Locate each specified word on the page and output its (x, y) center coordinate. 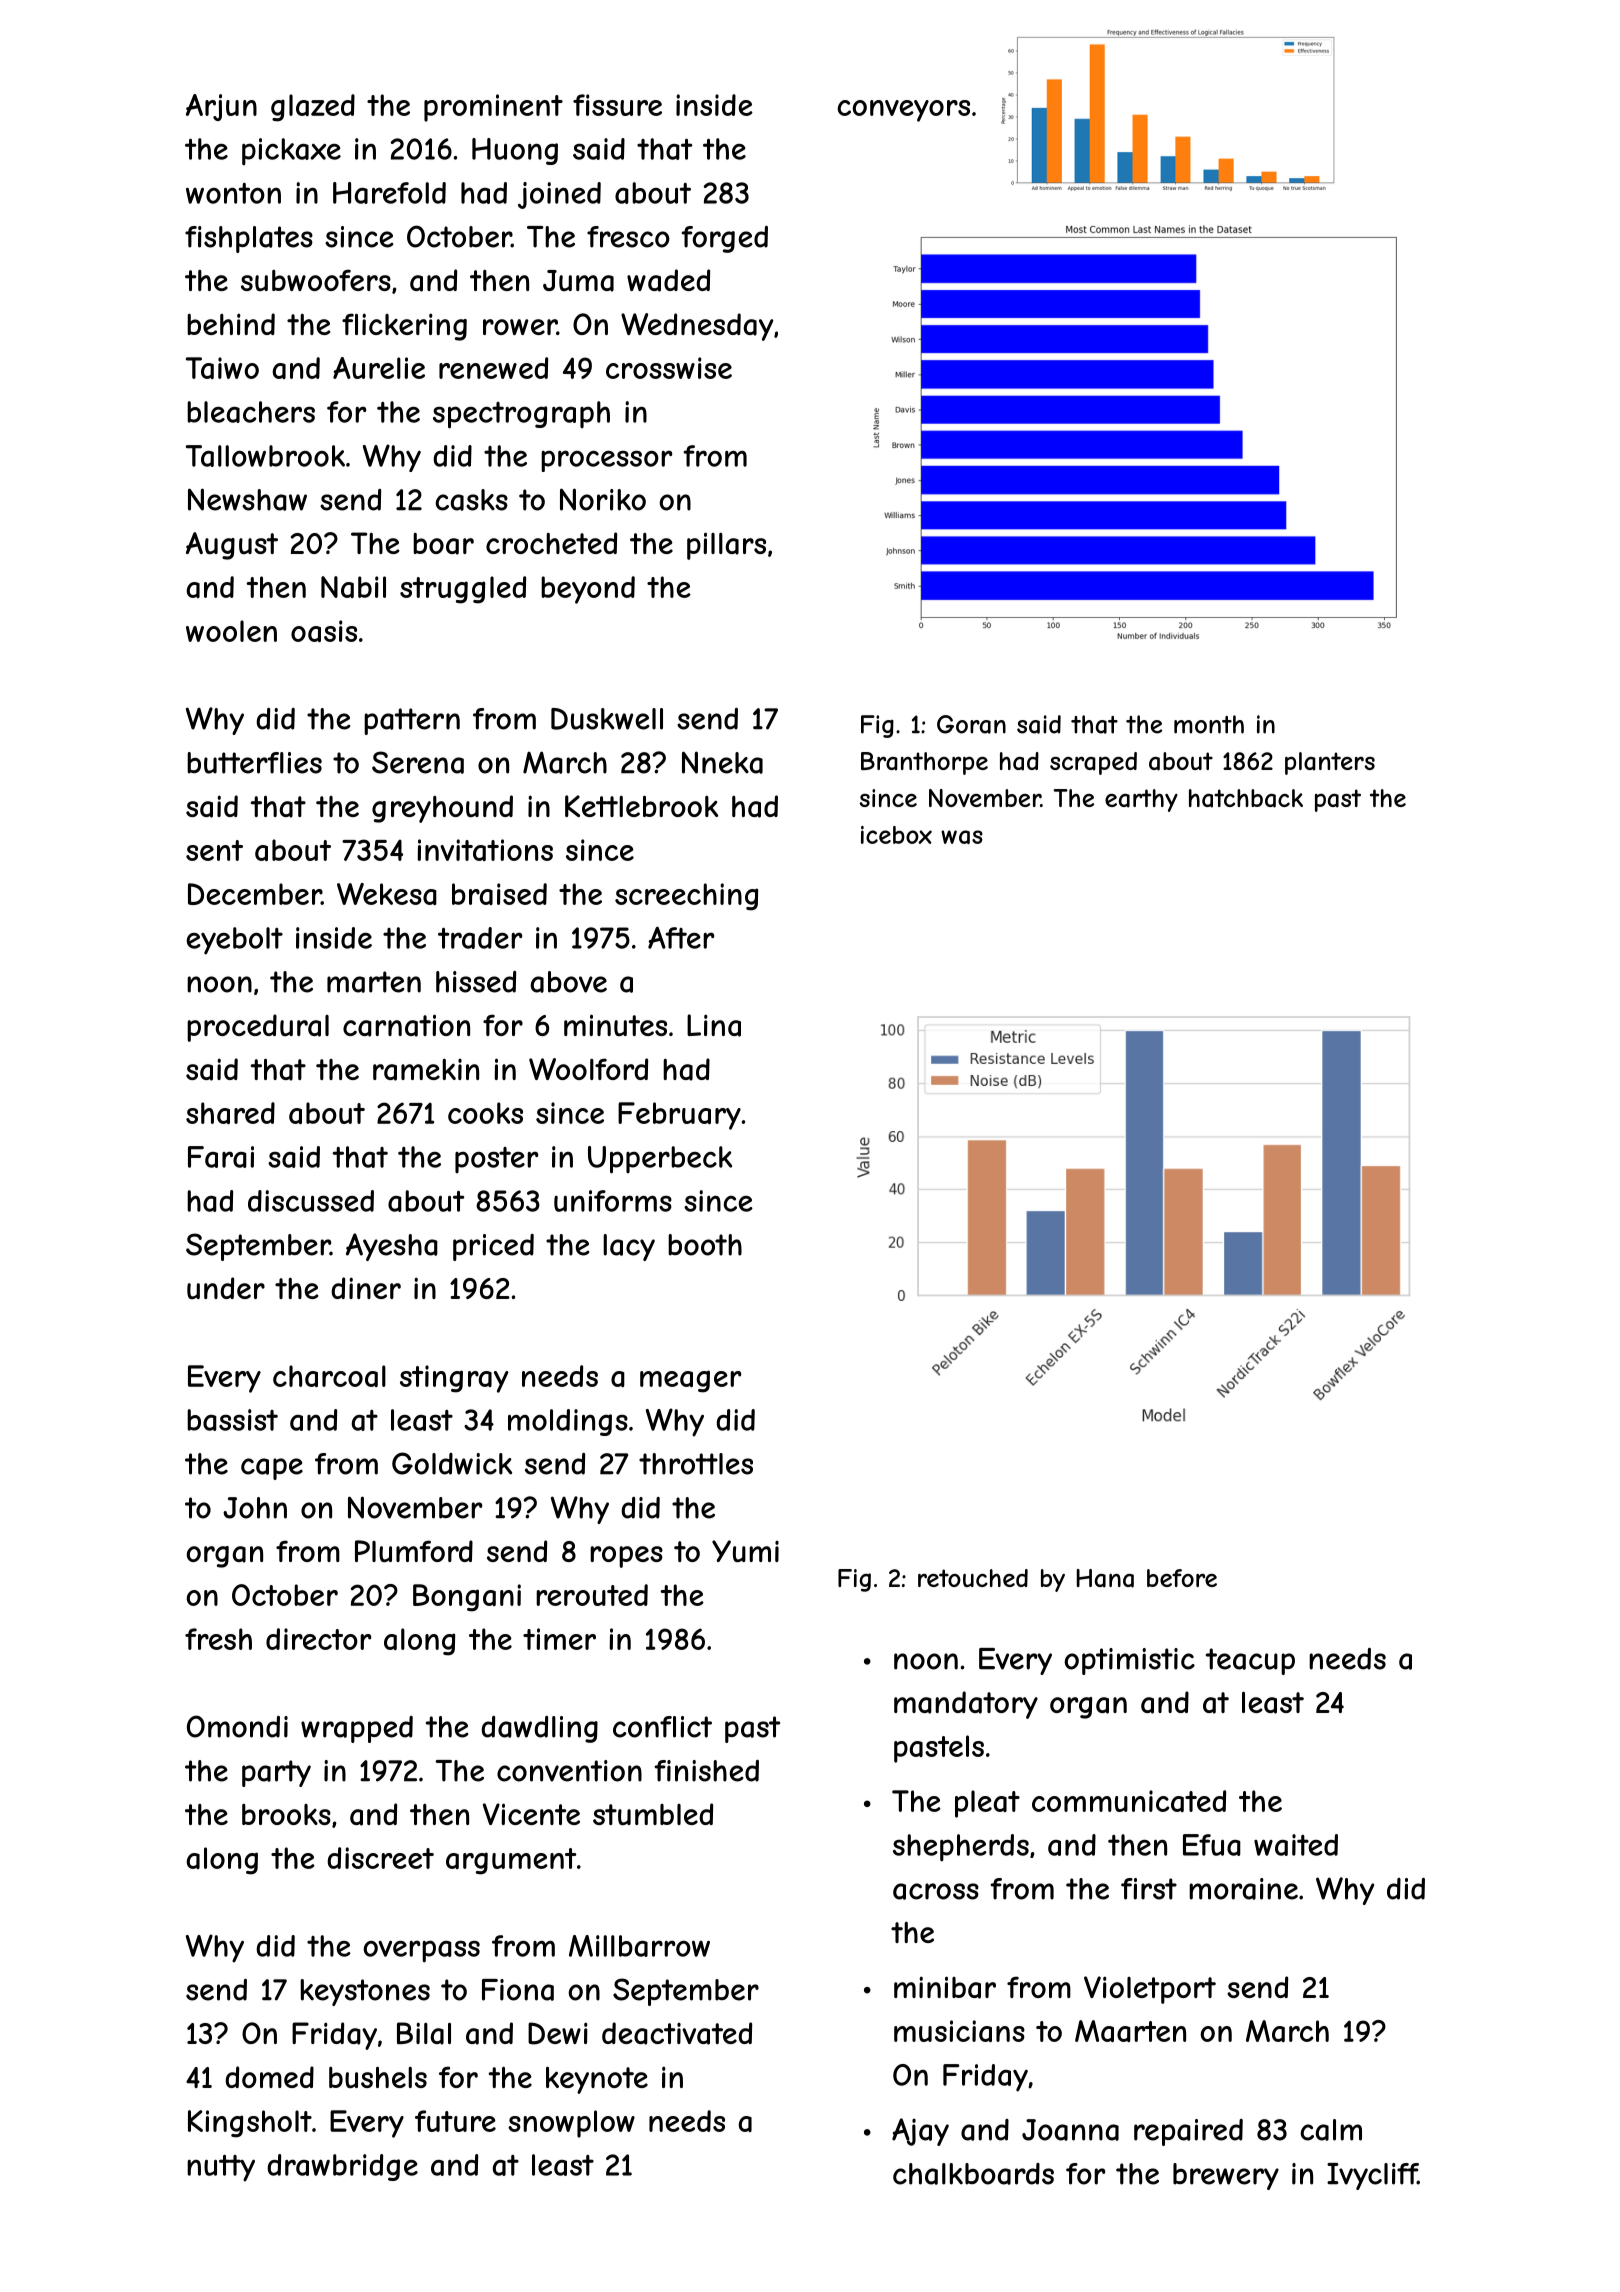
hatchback (1246, 798)
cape (272, 1469)
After (681, 937)
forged (724, 239)
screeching (686, 897)
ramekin (426, 1070)
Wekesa (387, 894)
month (1209, 724)
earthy (1141, 800)
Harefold (389, 193)
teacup (1250, 1661)
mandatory (966, 1705)
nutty (221, 2168)
